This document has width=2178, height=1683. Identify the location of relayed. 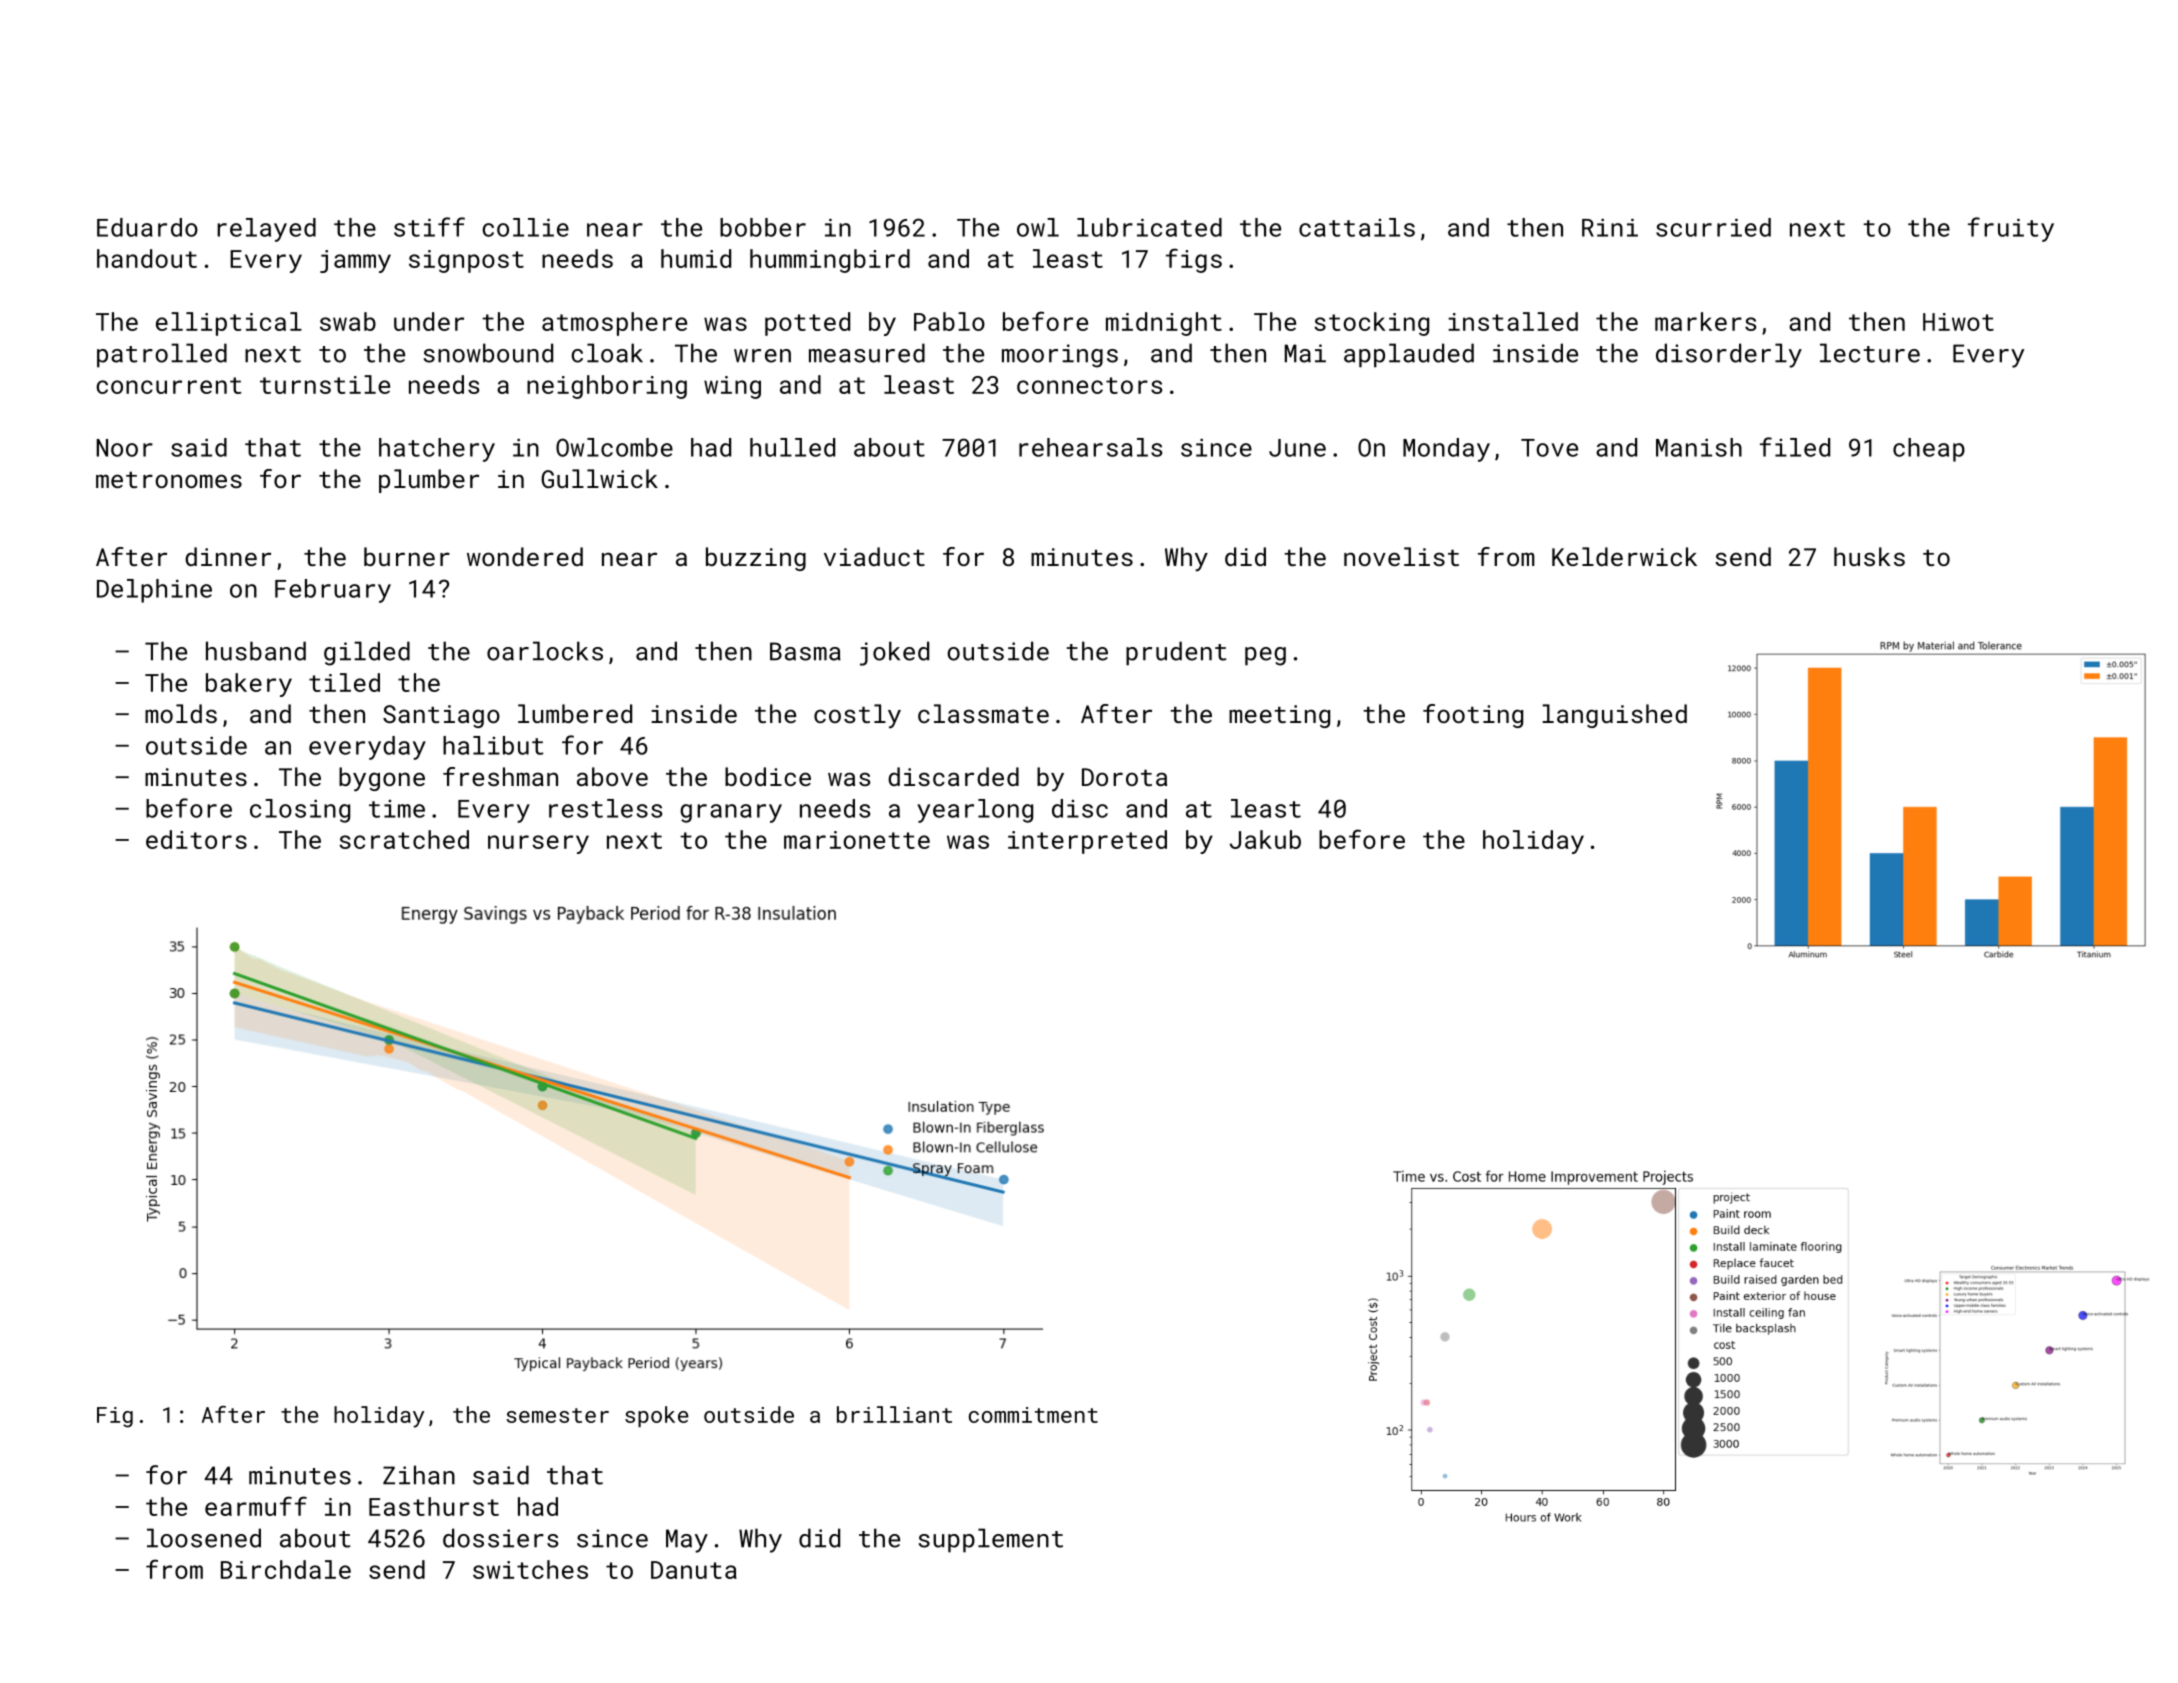
(266, 230).
